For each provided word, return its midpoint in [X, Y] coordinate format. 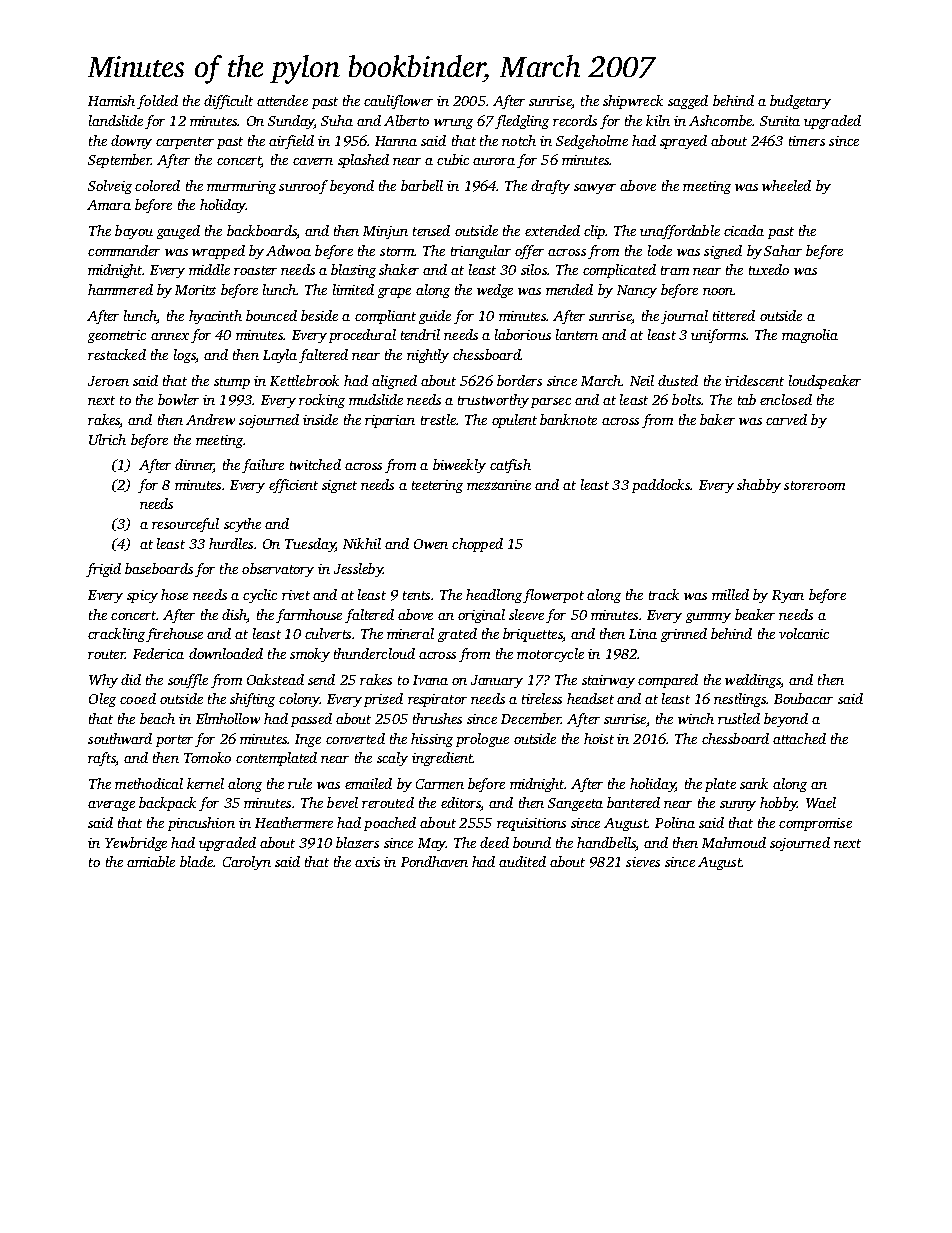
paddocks [661, 486]
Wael [821, 802]
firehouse [174, 635]
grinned [684, 635]
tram [675, 270]
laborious [523, 334]
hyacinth [215, 317]
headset [590, 698]
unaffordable [680, 232]
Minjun [385, 232]
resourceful [185, 525]
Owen [431, 544]
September [119, 161]
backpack [167, 804]
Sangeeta [575, 804]
